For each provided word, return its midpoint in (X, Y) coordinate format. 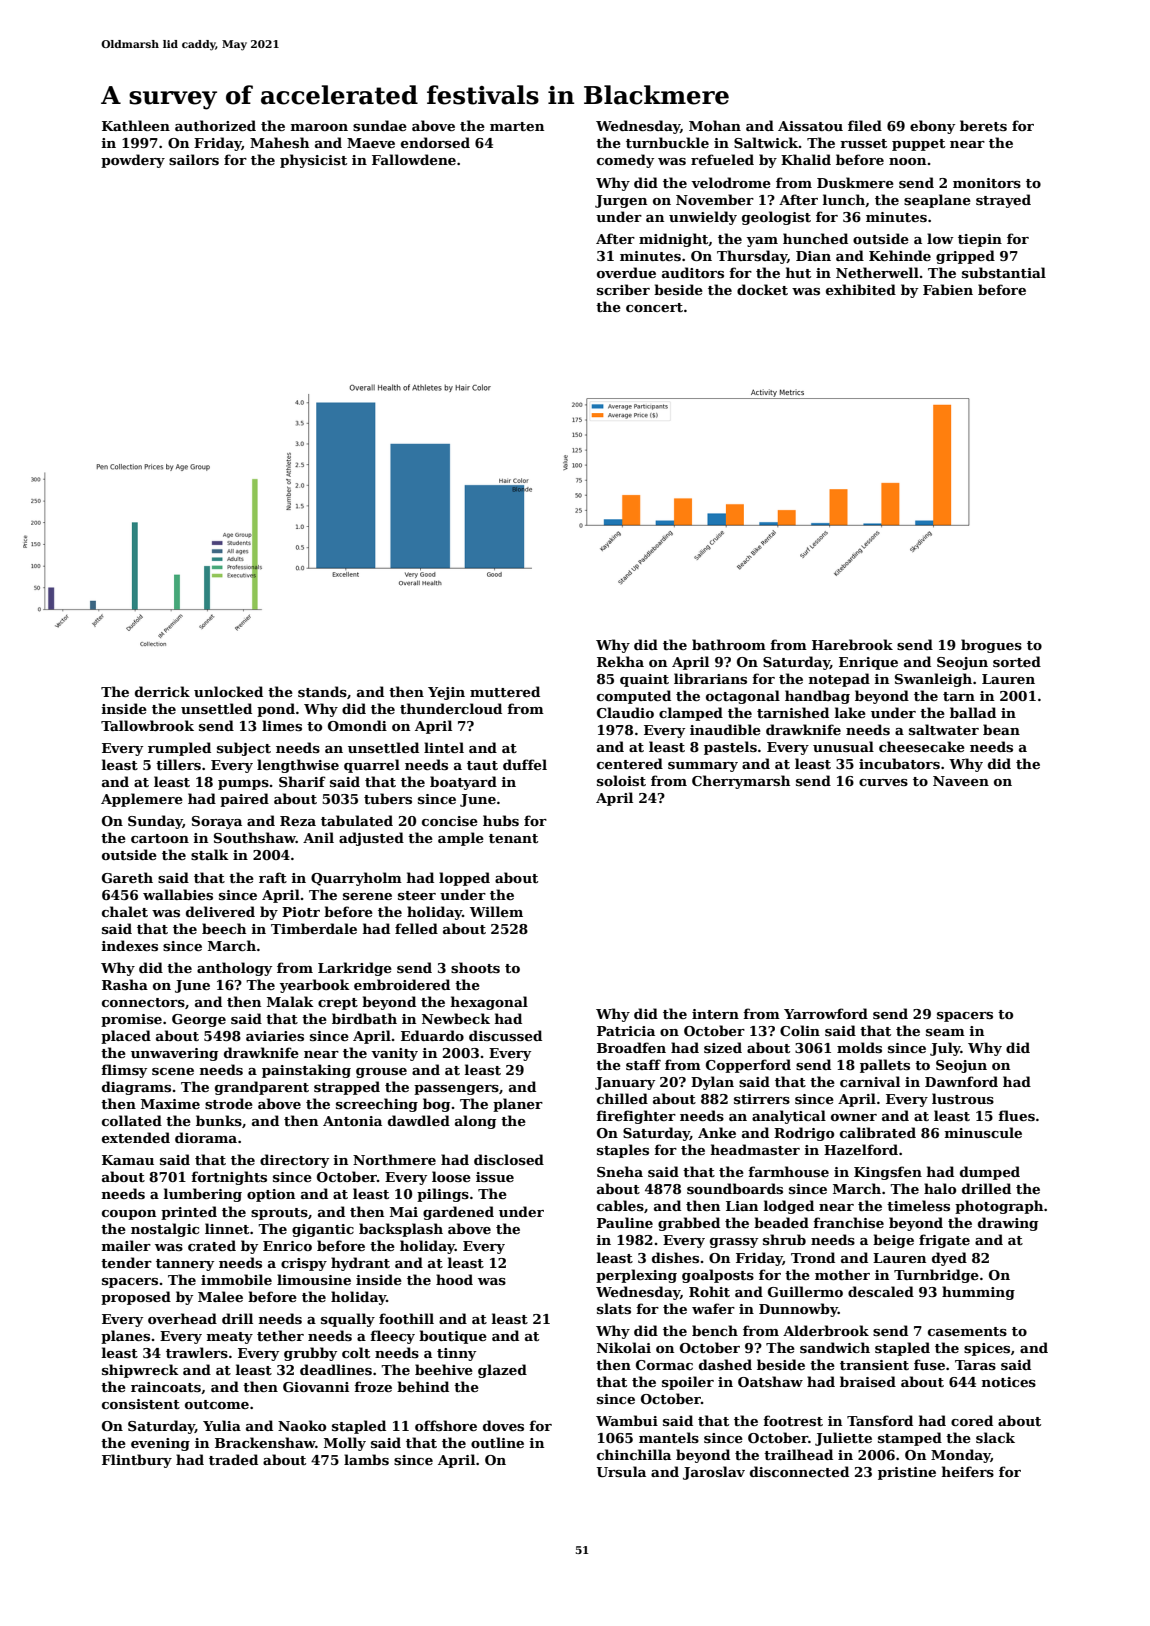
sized (723, 1047)
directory (294, 1161)
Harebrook (852, 644)
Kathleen (136, 125)
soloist (621, 780)
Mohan (715, 125)
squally (348, 1320)
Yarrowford (826, 1013)
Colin (800, 1030)
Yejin (446, 693)
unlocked (228, 691)
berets (983, 125)
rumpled (179, 749)
